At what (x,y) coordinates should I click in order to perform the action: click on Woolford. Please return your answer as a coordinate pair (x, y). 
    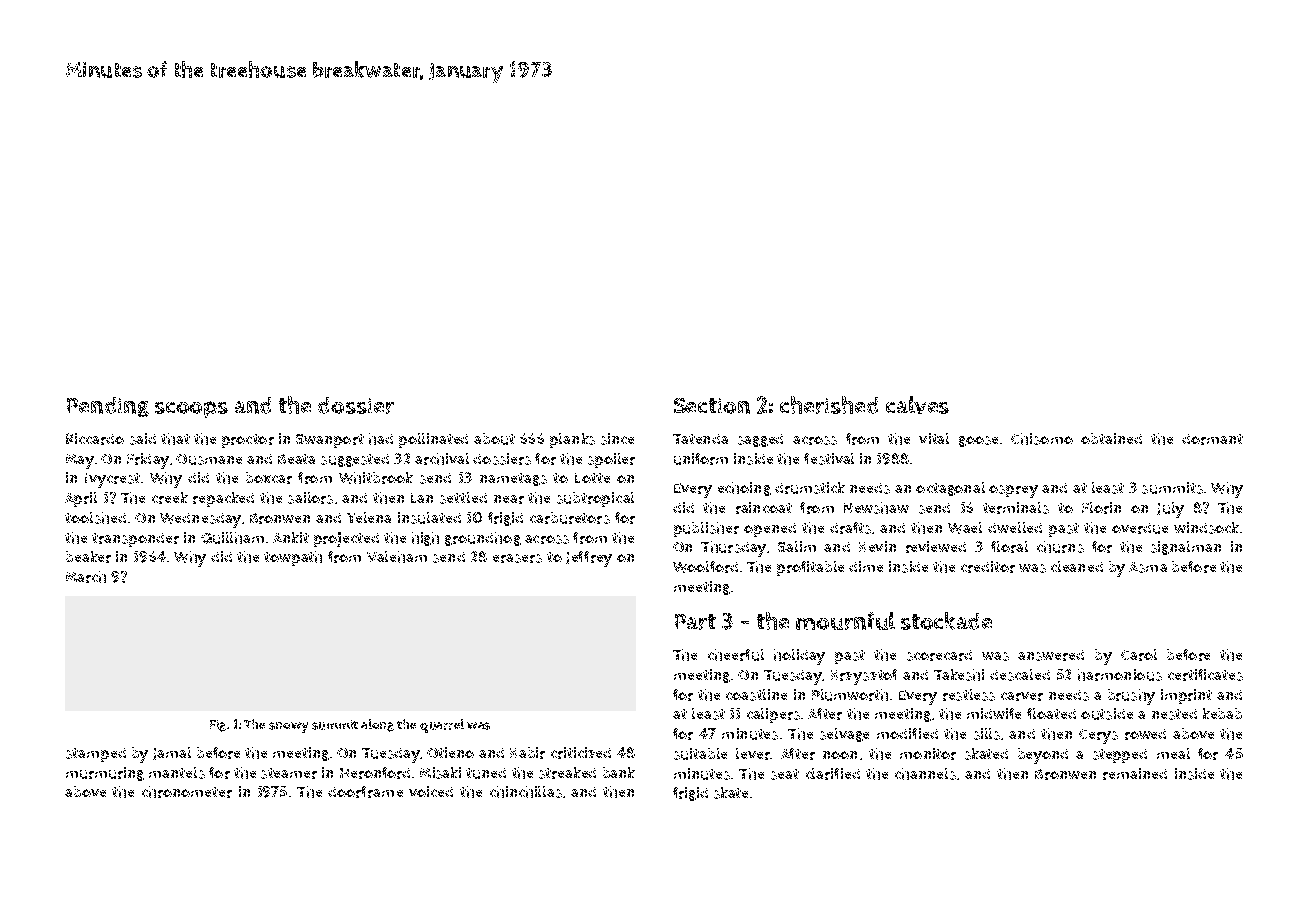
    Looking at the image, I should click on (705, 567).
